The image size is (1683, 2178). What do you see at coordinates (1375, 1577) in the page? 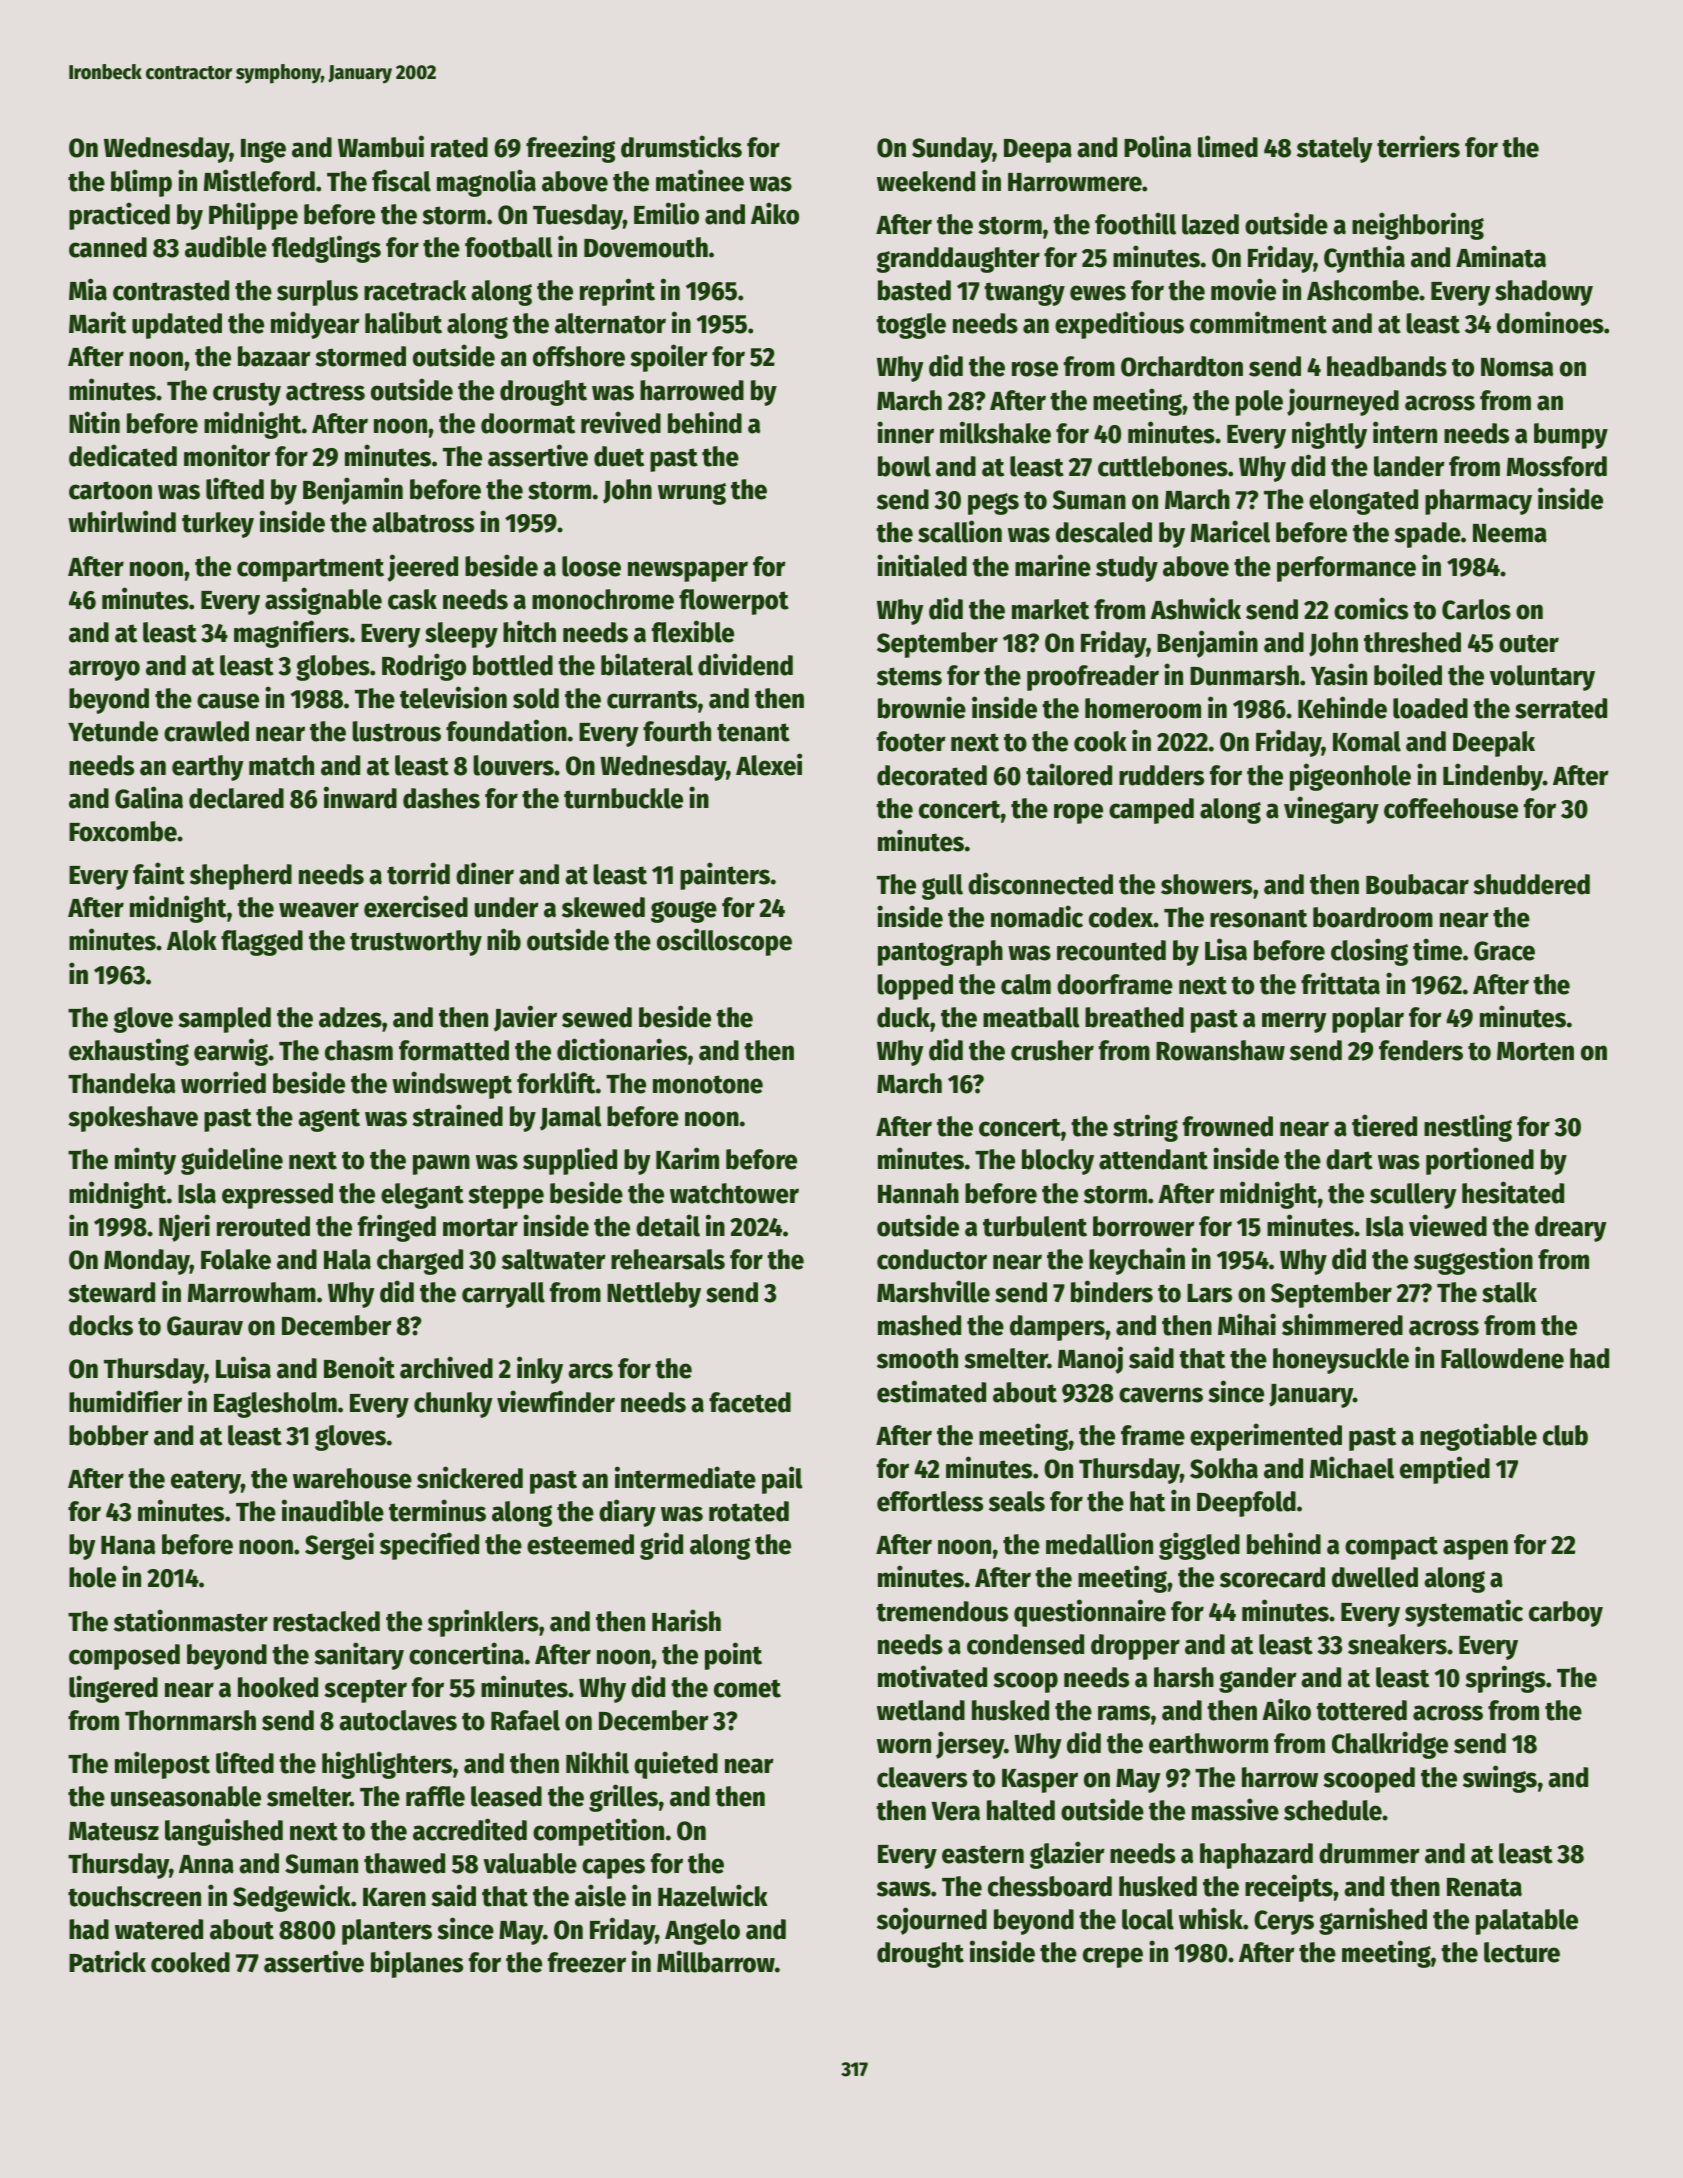
I see `dwelled` at bounding box center [1375, 1577].
